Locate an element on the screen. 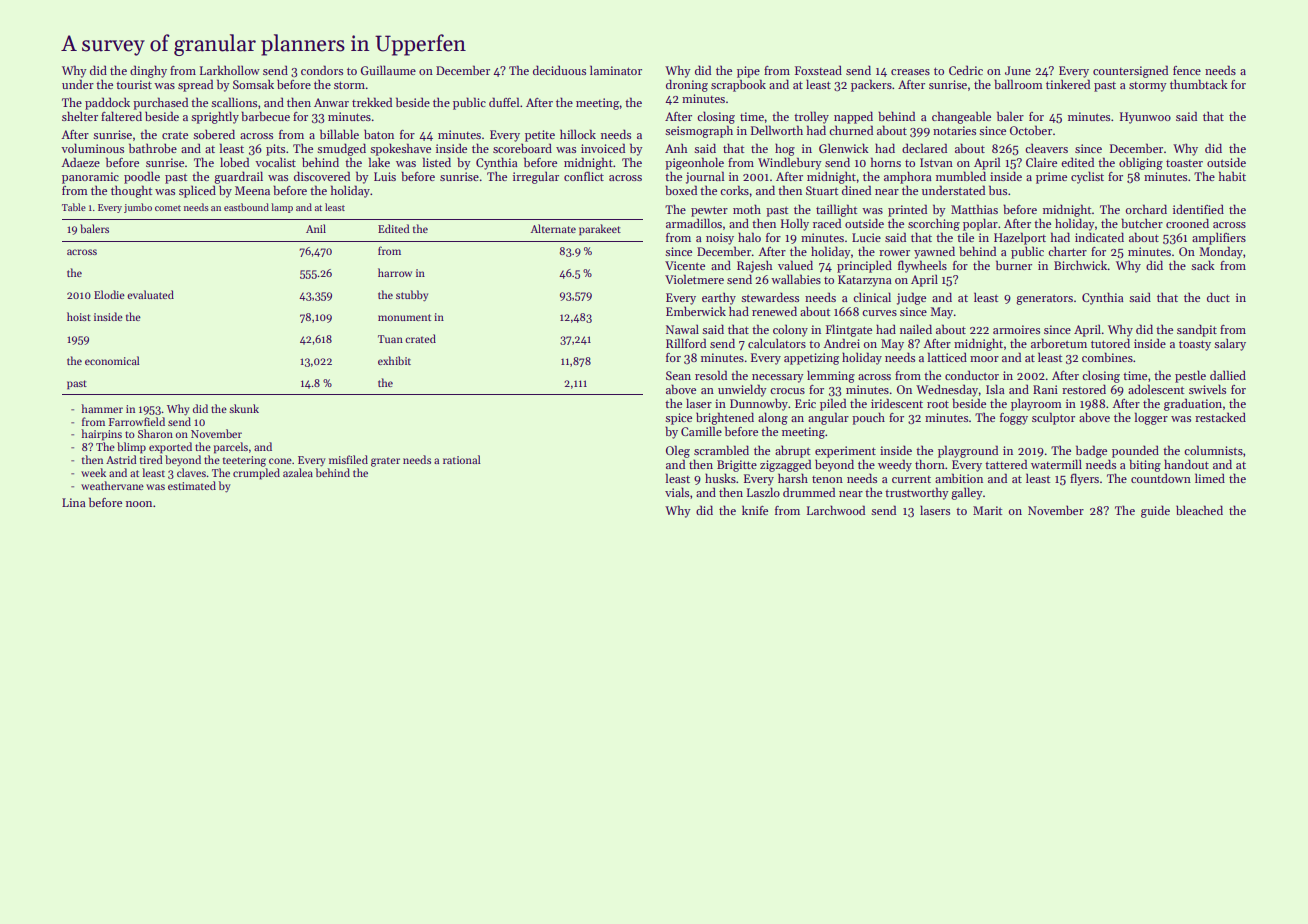  evaluated is located at coordinates (150, 294).
